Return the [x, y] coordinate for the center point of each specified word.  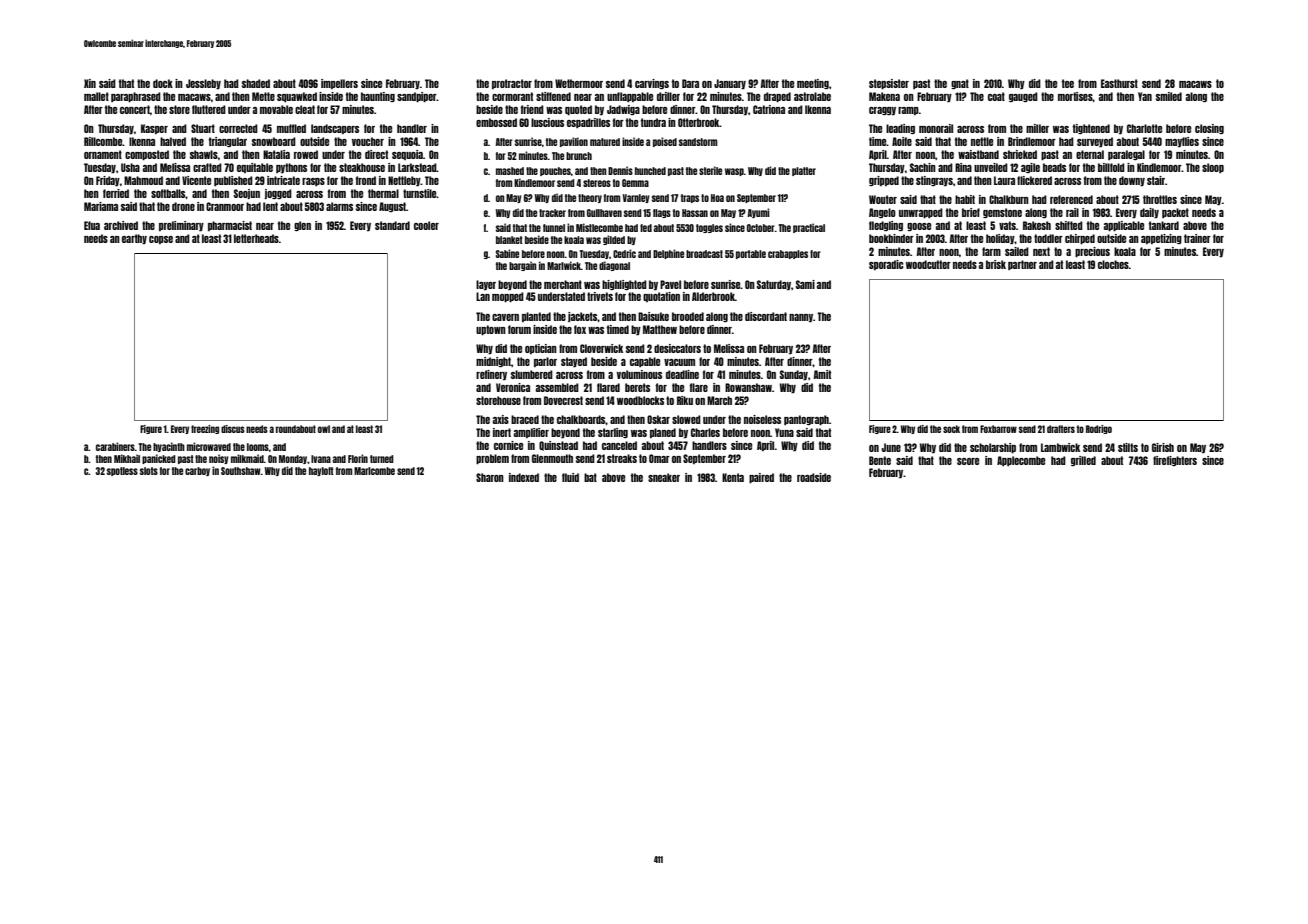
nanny [801, 318]
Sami [805, 284]
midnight [493, 362]
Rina [963, 167]
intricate [283, 180]
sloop [1213, 168]
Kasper [154, 129]
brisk [996, 264]
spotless [122, 471]
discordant [766, 316]
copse [161, 240]
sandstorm [698, 142]
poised [665, 142]
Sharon [490, 477]
